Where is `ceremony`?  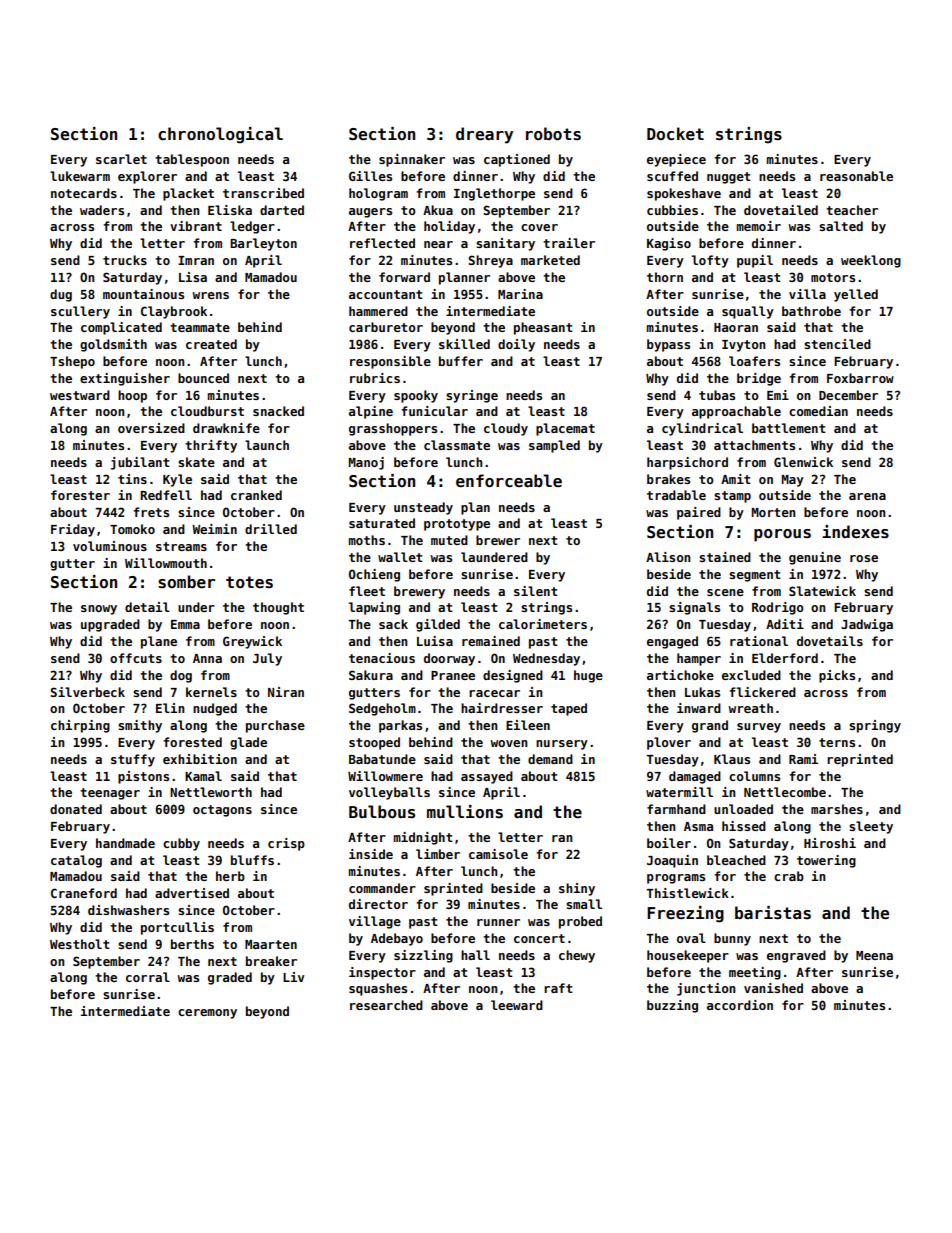
ceremony is located at coordinates (207, 1014).
